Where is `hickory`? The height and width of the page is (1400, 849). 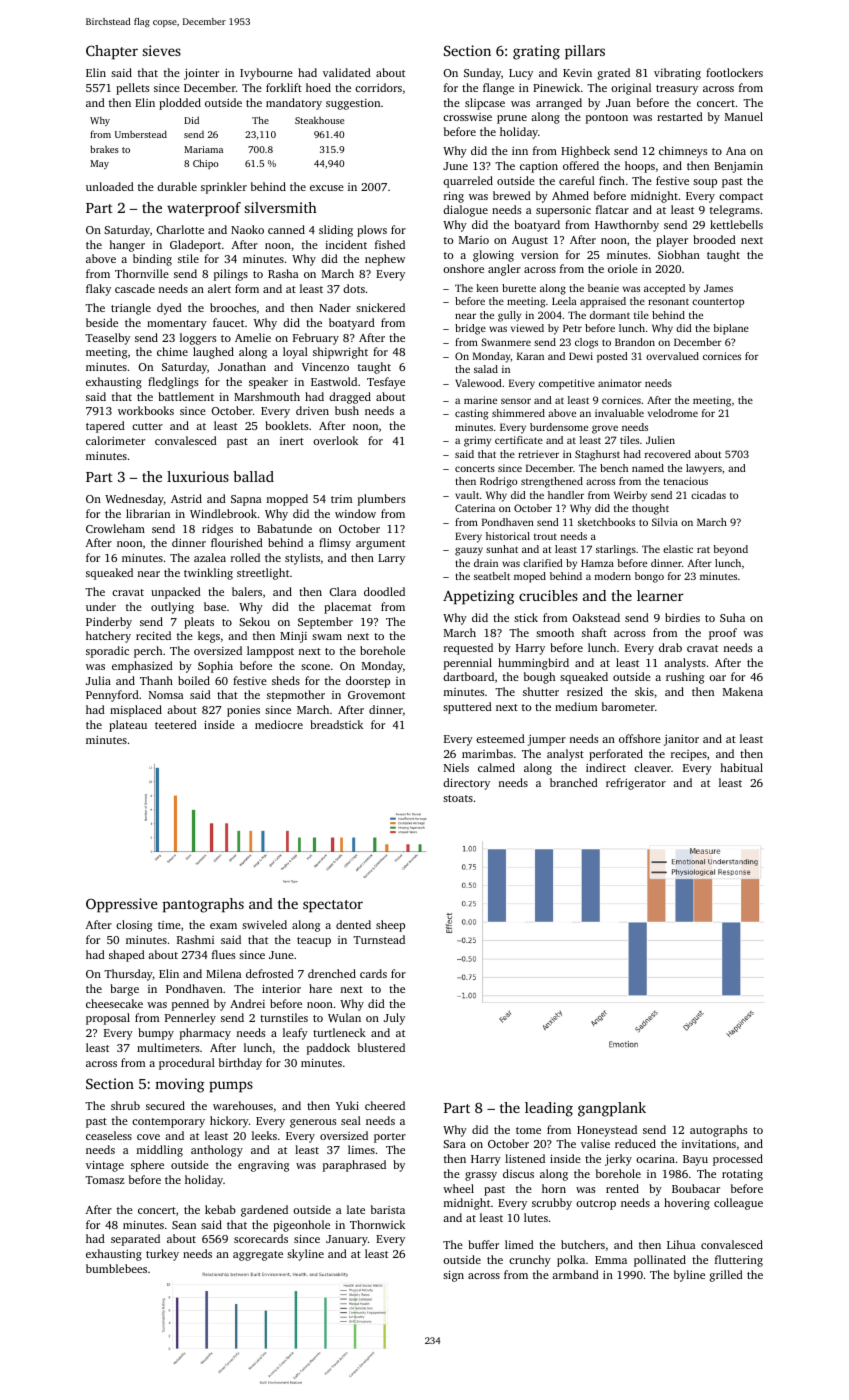
hickory is located at coordinates (229, 1122).
